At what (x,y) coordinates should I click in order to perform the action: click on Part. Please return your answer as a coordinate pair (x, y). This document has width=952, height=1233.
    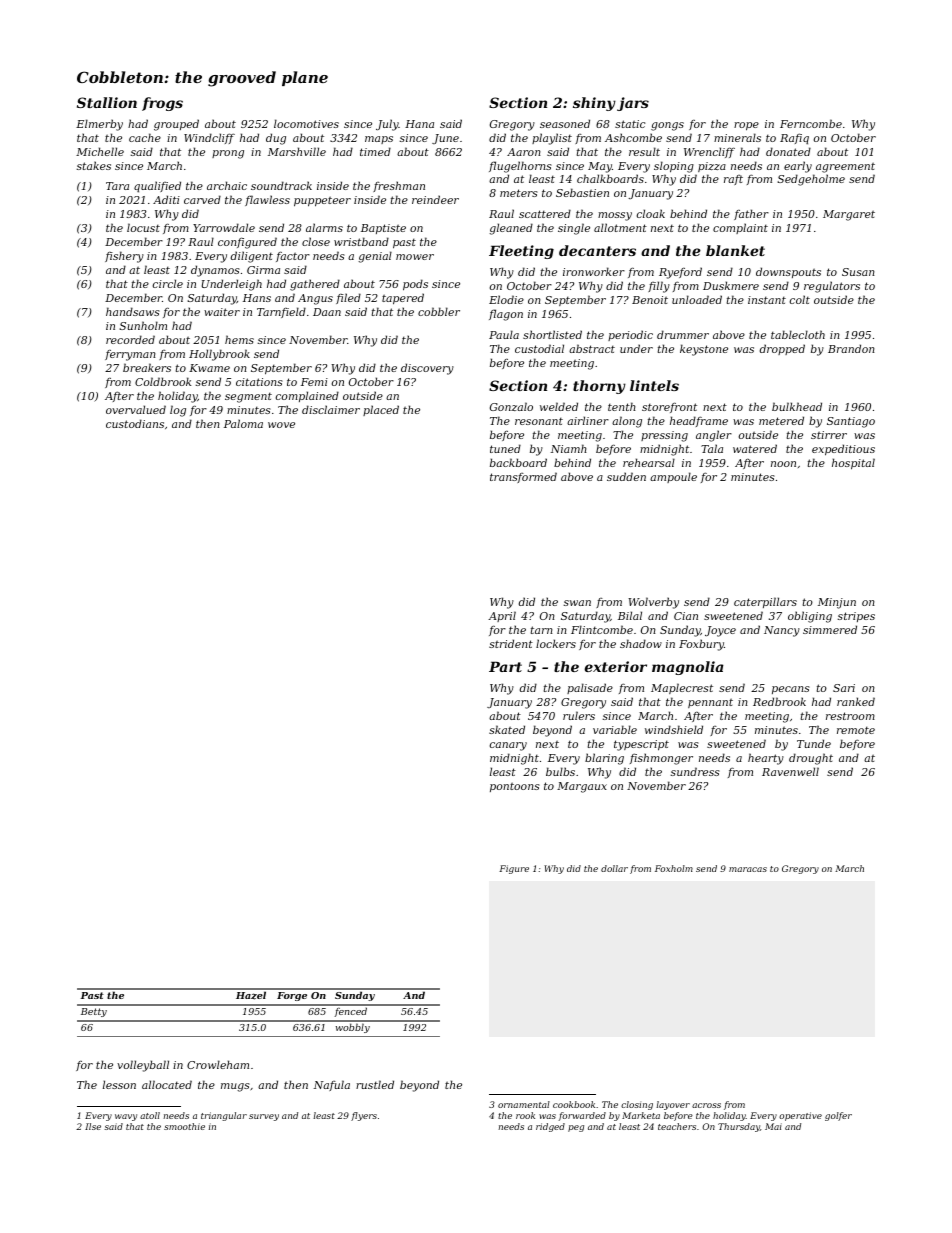
    Looking at the image, I should click on (505, 666).
